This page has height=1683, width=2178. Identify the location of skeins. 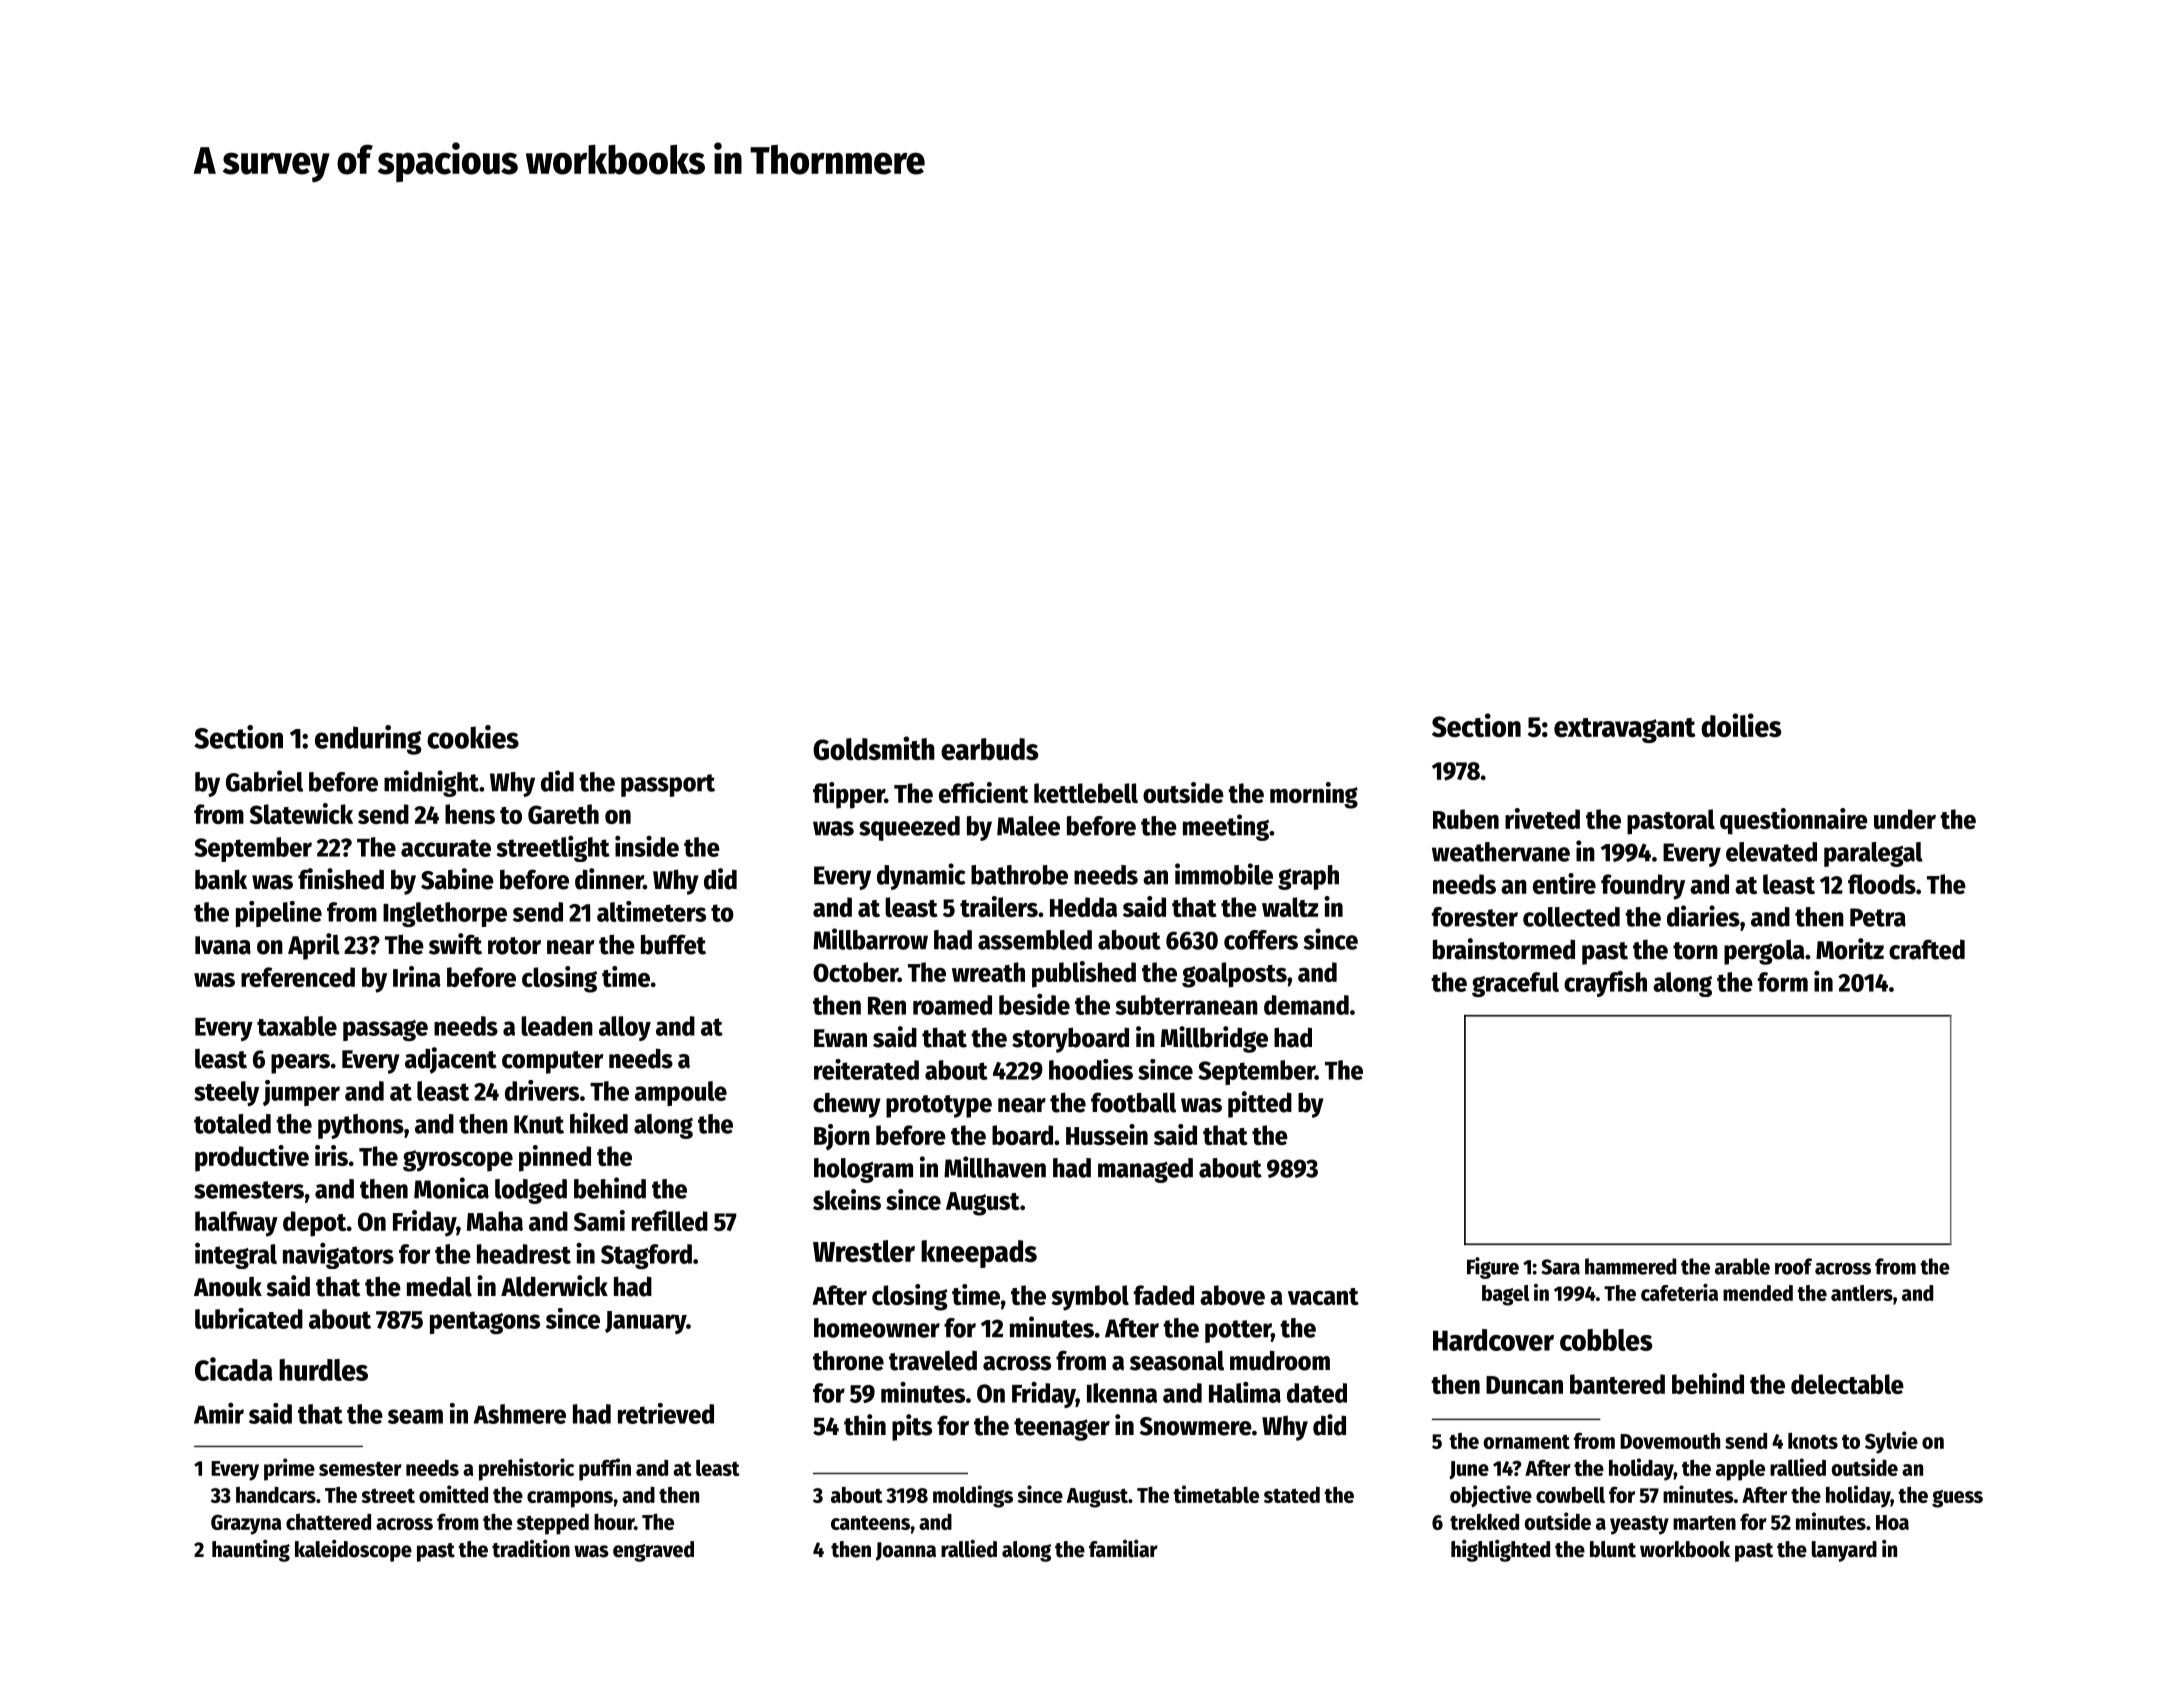
(847, 1199).
